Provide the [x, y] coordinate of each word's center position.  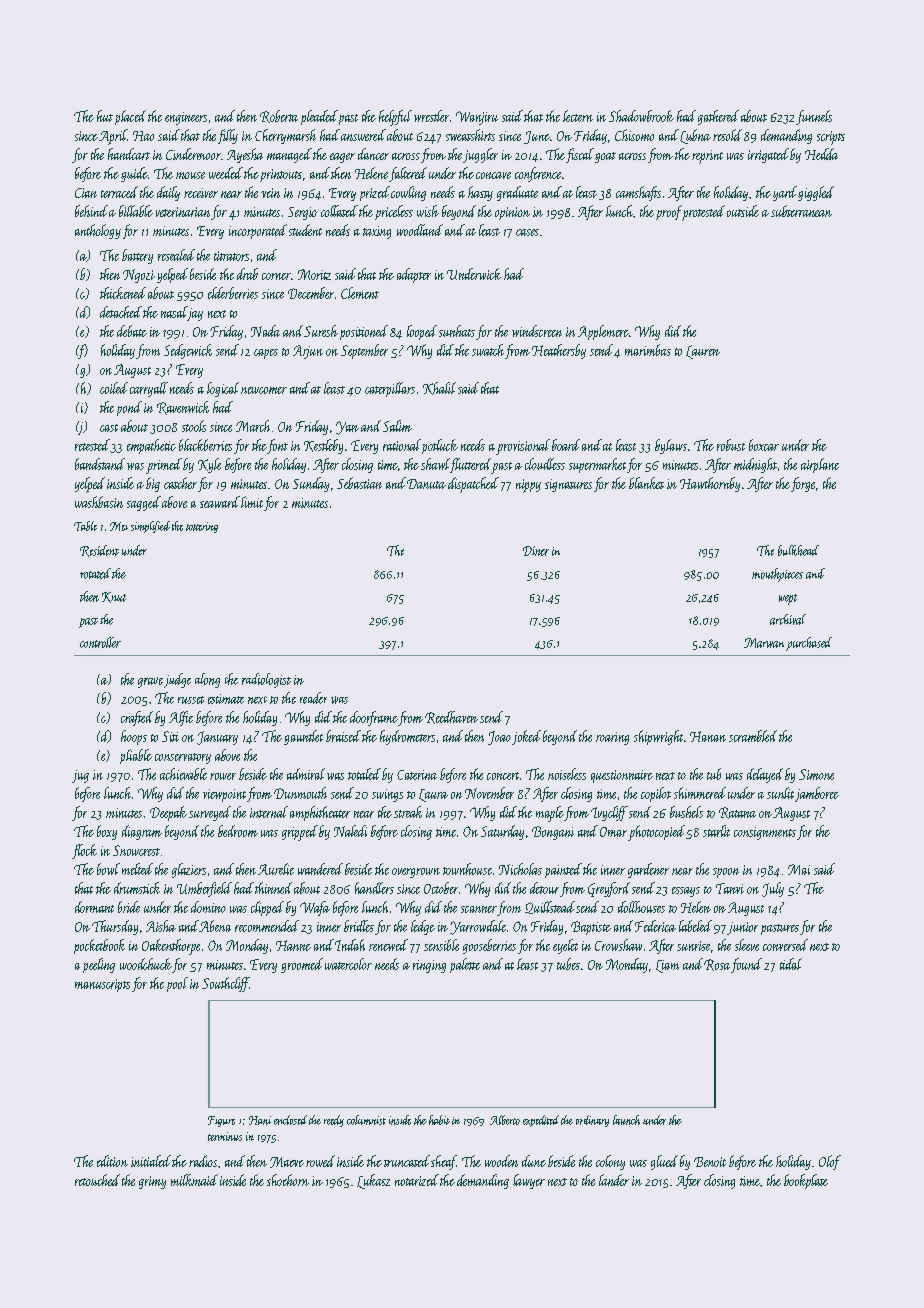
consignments [765, 833]
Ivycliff [609, 813]
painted [563, 870]
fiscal [580, 155]
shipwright [658, 737]
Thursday [115, 927]
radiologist [266, 680]
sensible [441, 945]
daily [168, 193]
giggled [816, 193]
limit [252, 502]
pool [177, 984]
